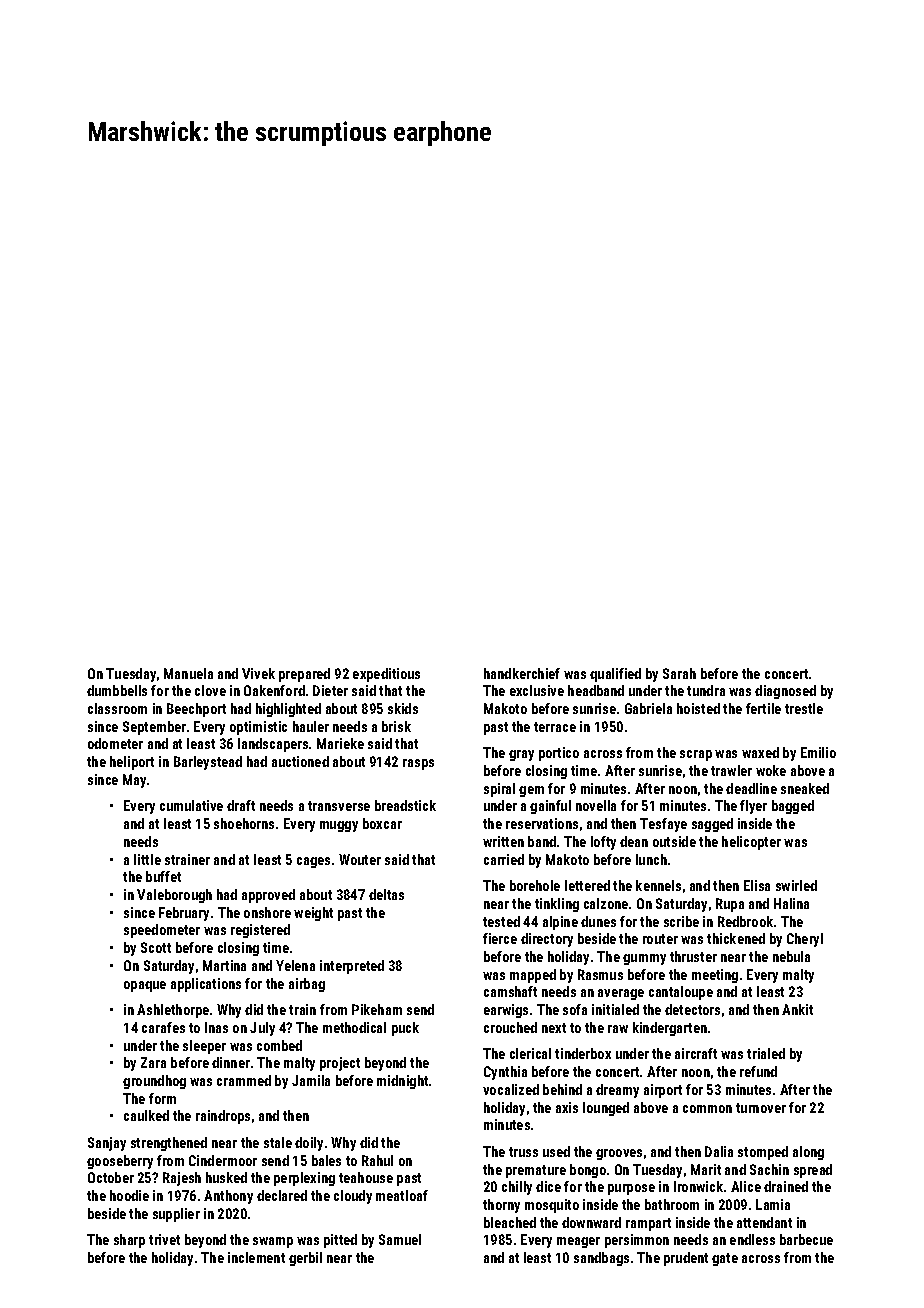  What do you see at coordinates (761, 1108) in the image?
I see `turnover` at bounding box center [761, 1108].
